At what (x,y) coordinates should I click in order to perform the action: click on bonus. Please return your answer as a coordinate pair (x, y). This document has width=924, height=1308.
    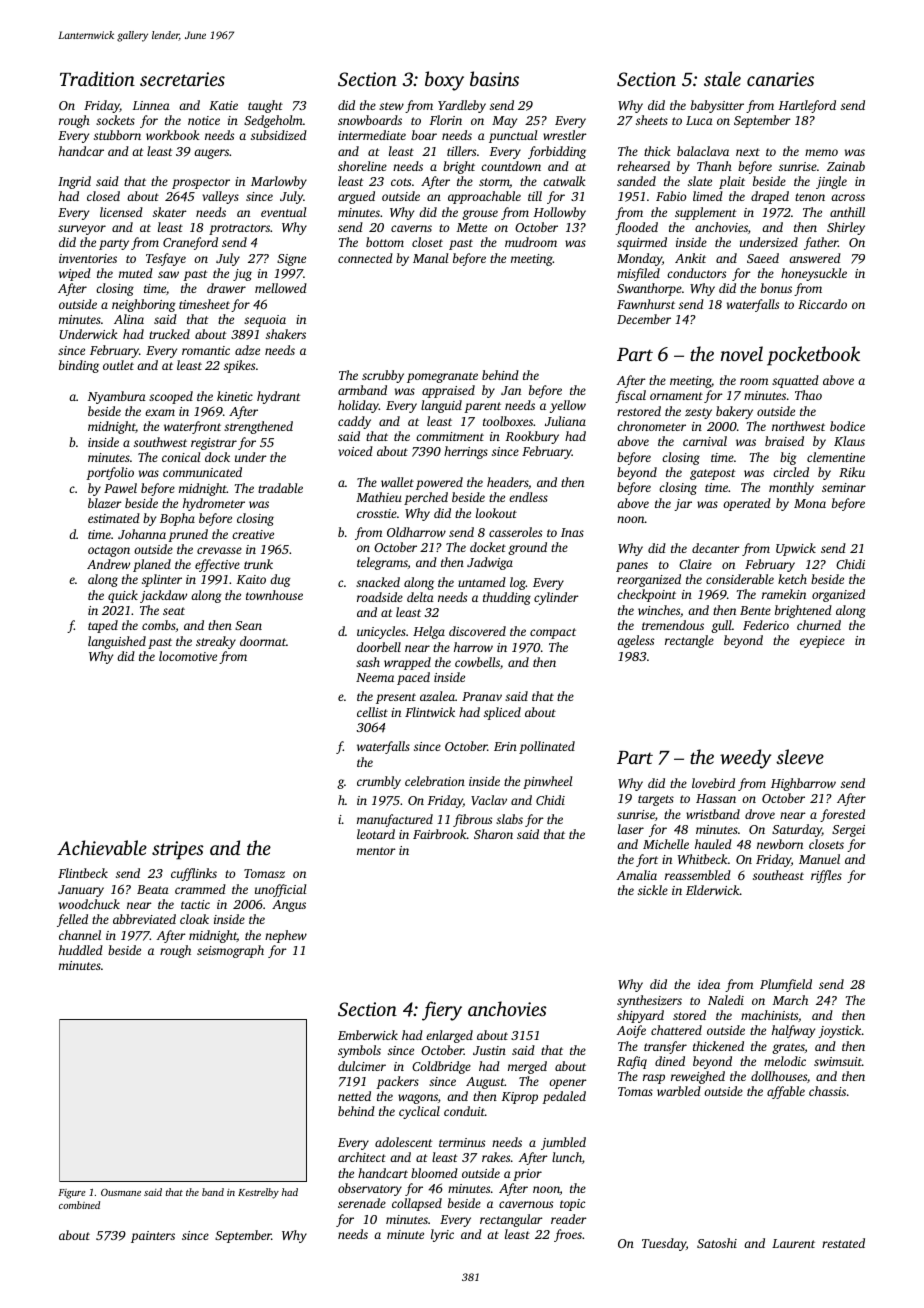
    Looking at the image, I should click on (776, 288).
